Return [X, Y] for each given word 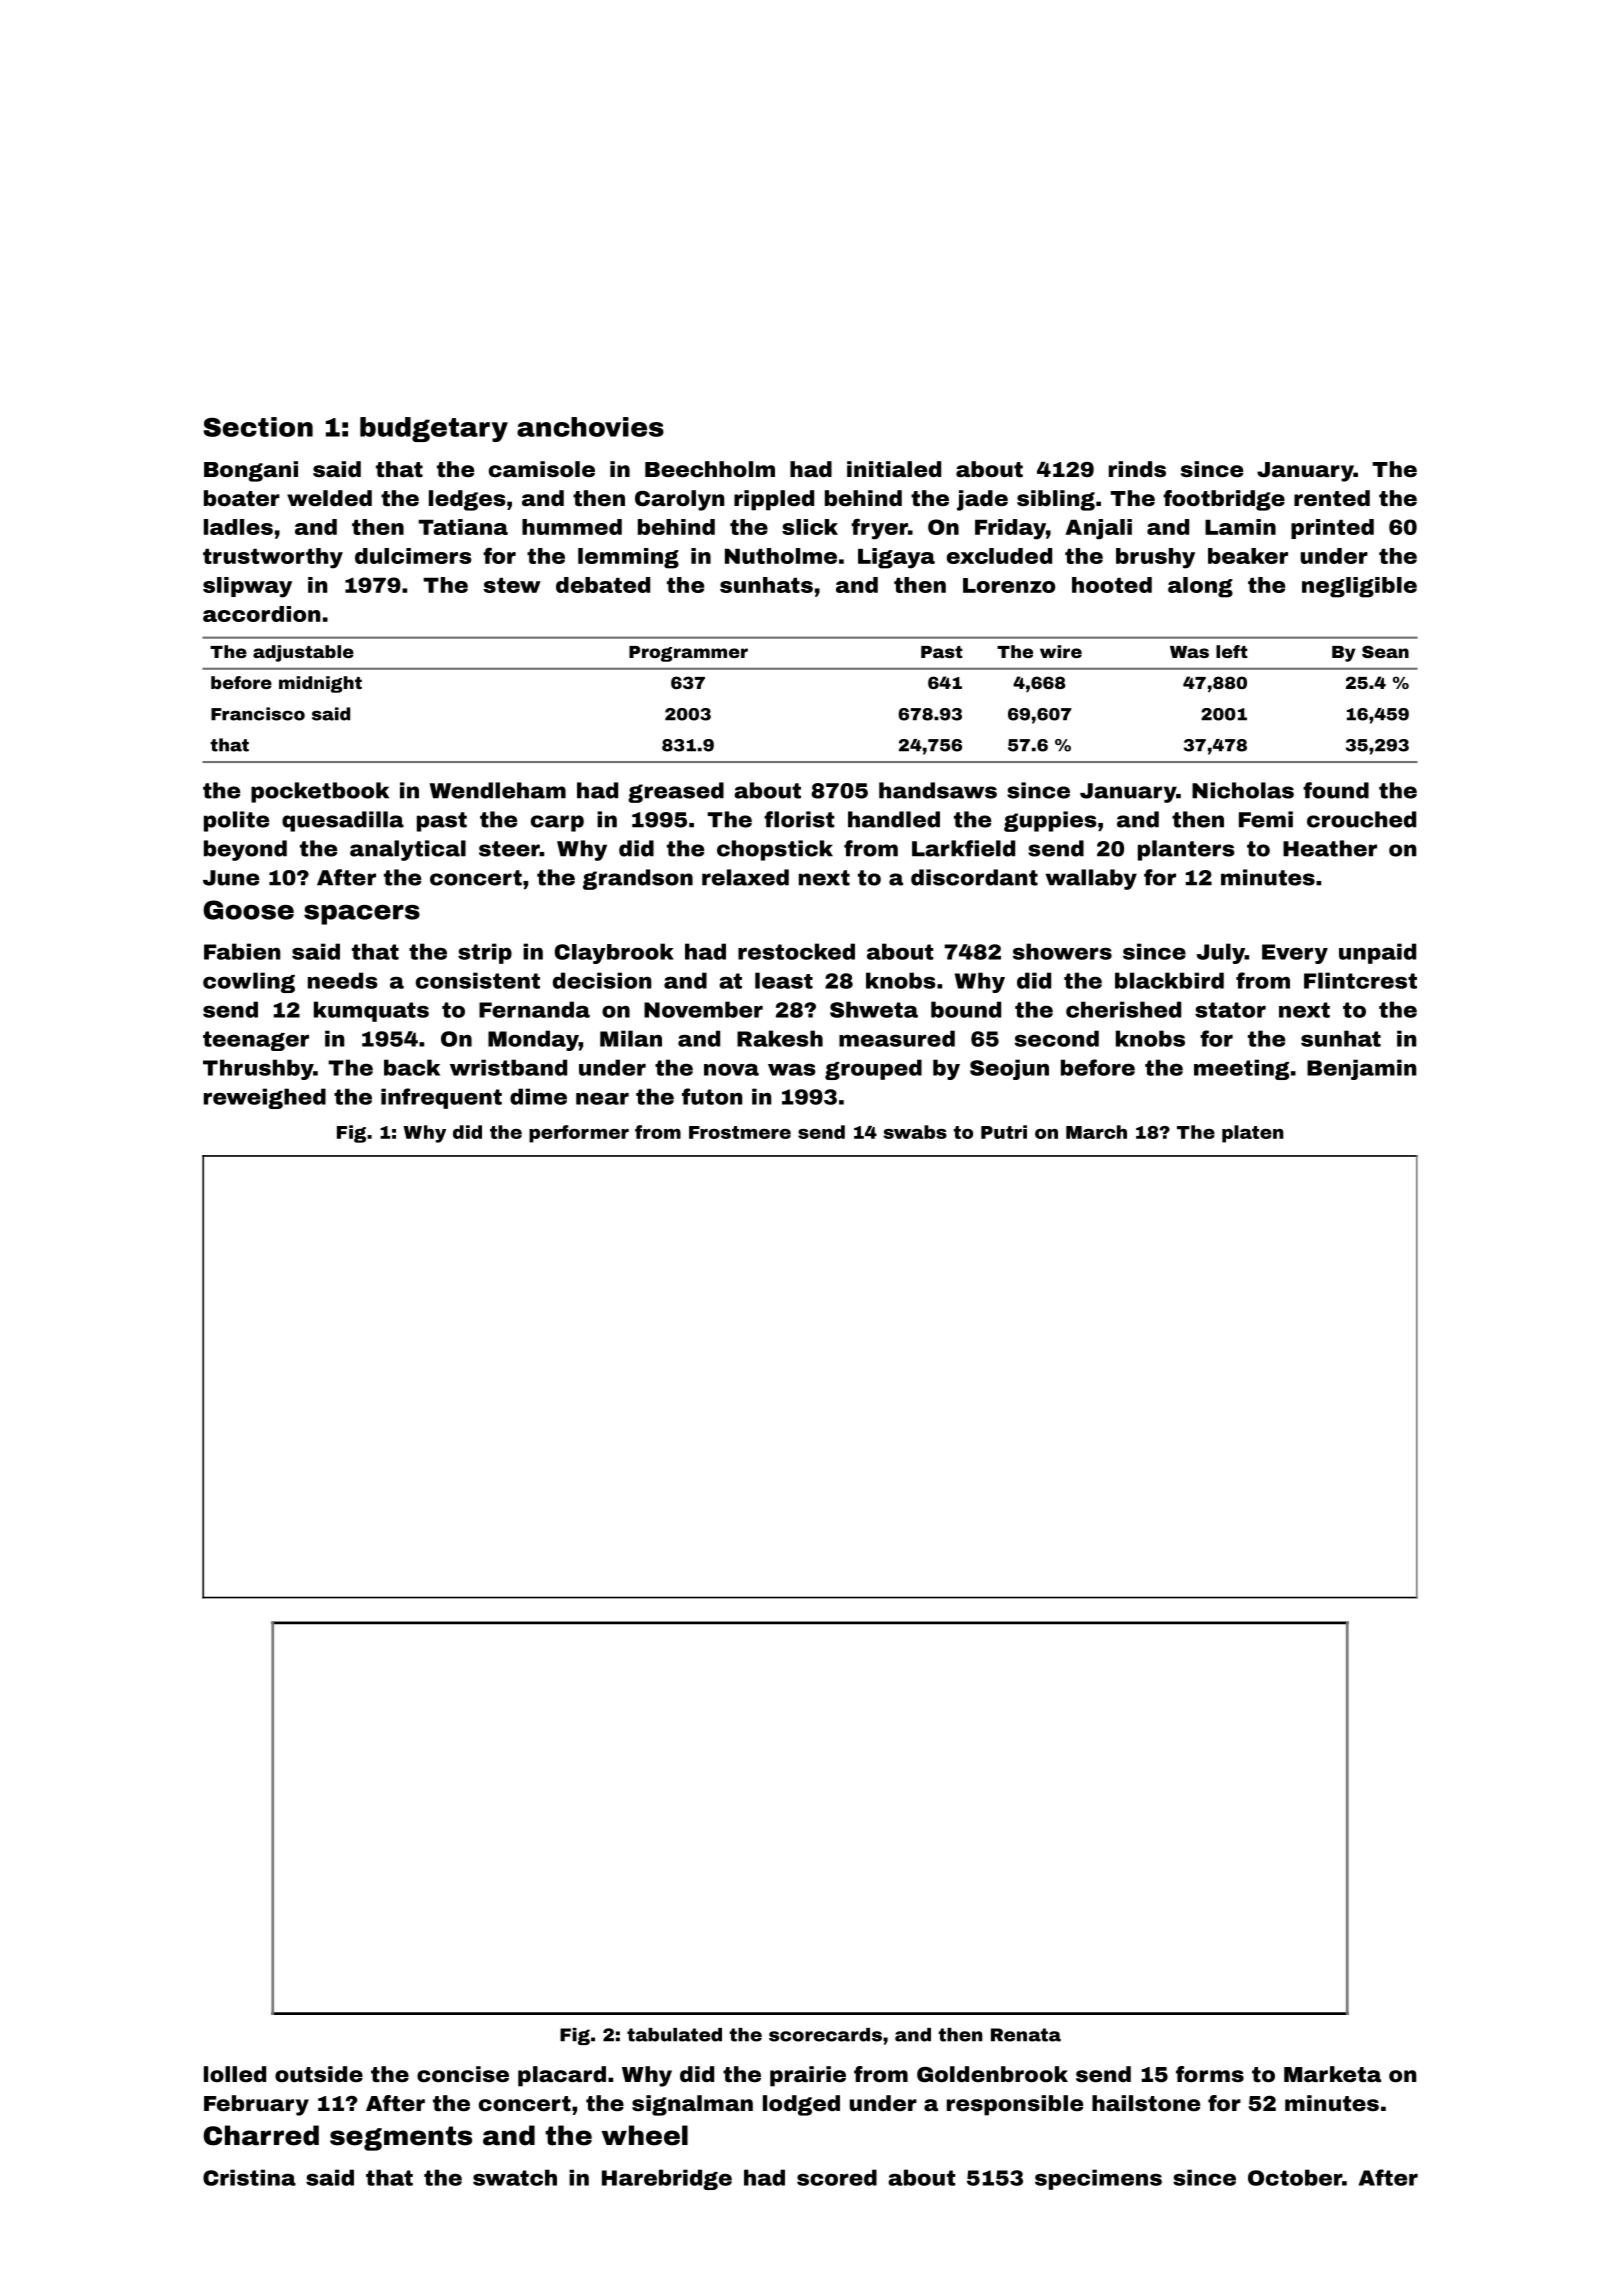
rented [1332, 498]
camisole [542, 469]
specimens [1098, 2179]
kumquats [371, 1011]
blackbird [1169, 980]
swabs [915, 1132]
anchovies [590, 427]
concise [463, 2074]
